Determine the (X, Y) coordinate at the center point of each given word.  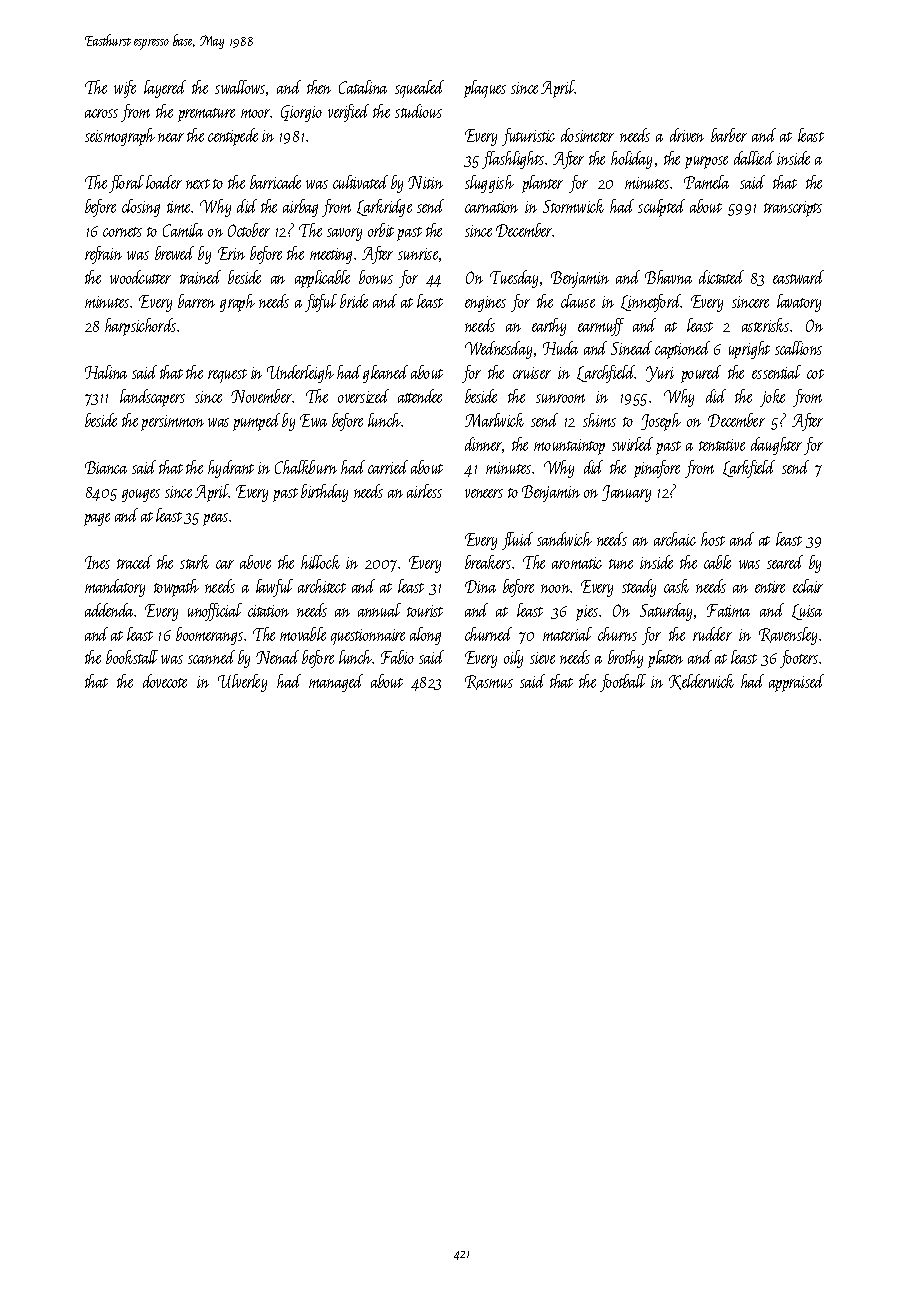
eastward (798, 277)
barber (729, 135)
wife (125, 89)
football (623, 683)
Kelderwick (701, 682)
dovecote (165, 681)
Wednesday (498, 350)
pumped (256, 422)
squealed (419, 89)
